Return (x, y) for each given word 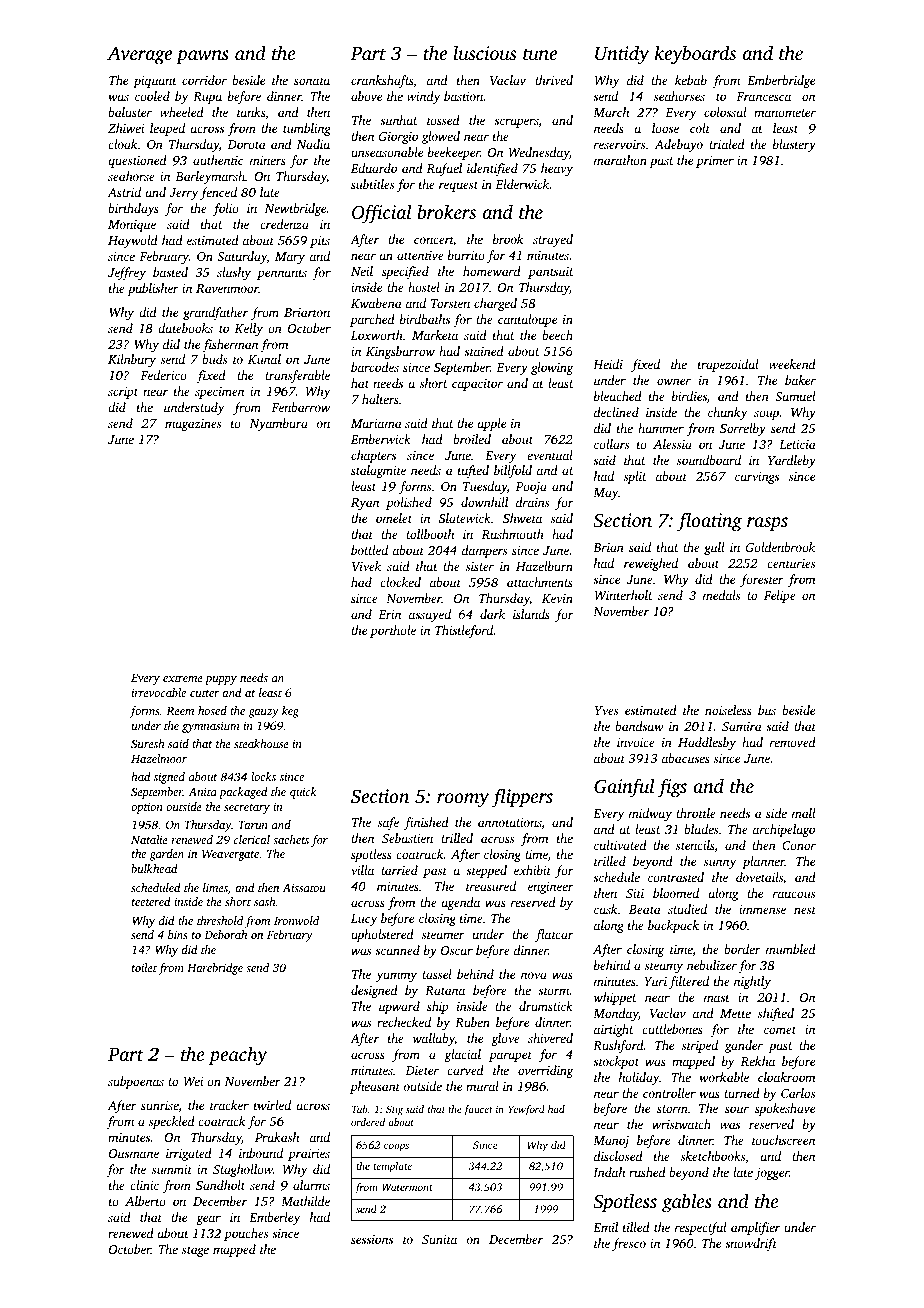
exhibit (532, 870)
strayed (553, 240)
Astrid (124, 192)
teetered (151, 901)
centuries (791, 563)
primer (715, 162)
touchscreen (783, 1140)
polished (409, 503)
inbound (261, 1153)
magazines (193, 425)
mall (803, 813)
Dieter (422, 1070)
